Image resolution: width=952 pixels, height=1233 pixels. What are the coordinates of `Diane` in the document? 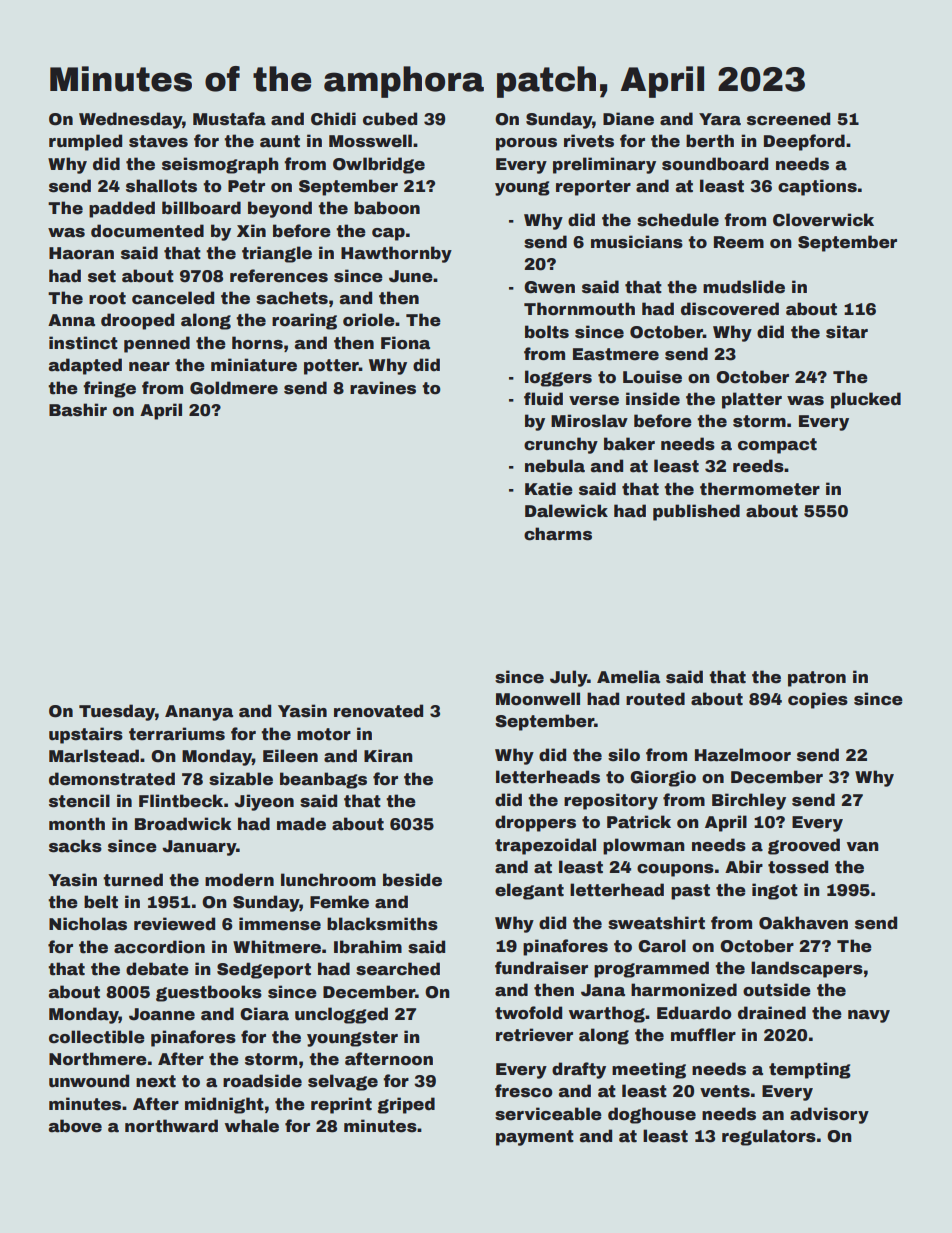 It's located at (628, 119).
